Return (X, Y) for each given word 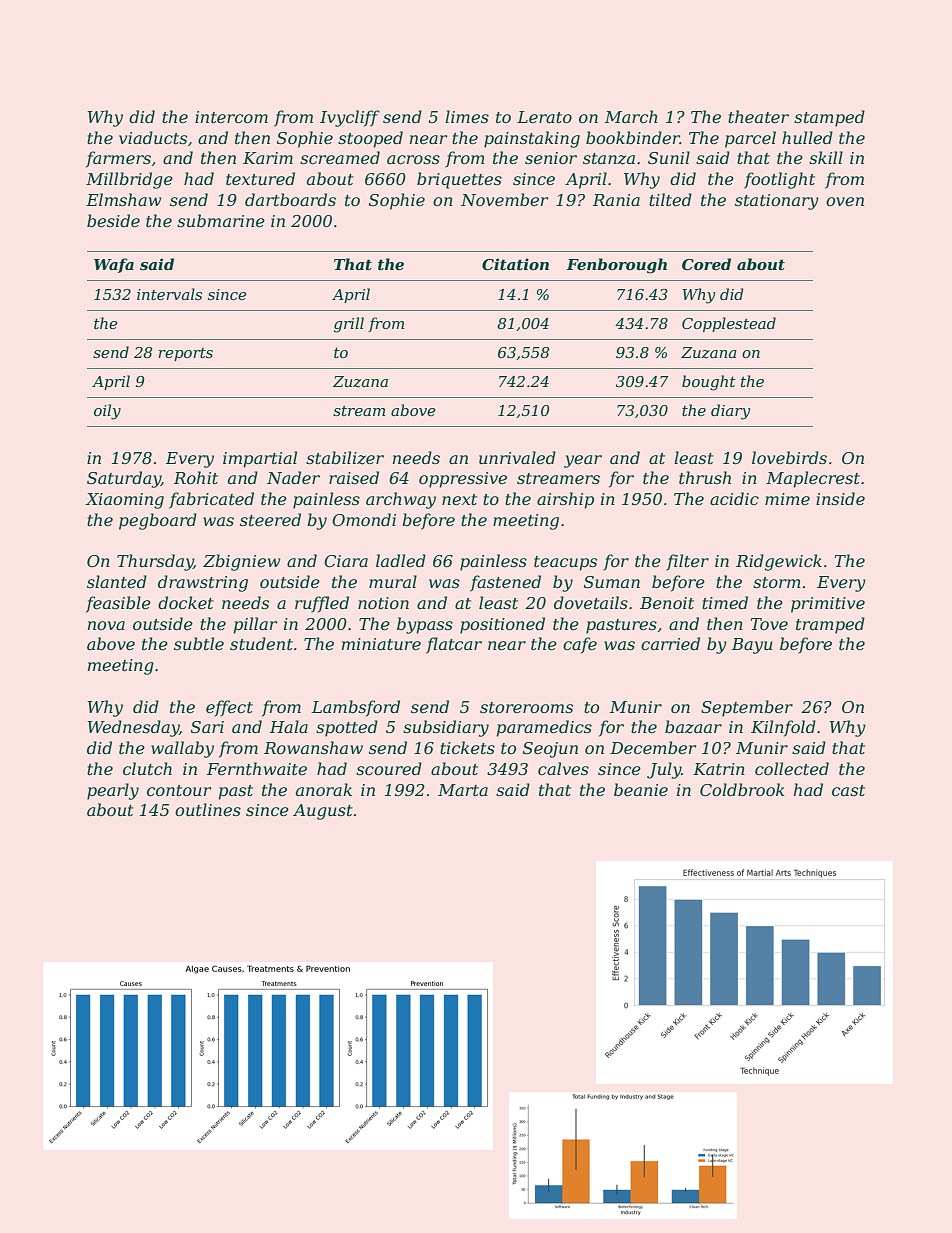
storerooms (526, 707)
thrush (705, 477)
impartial (260, 459)
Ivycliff (350, 118)
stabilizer (345, 458)
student (261, 643)
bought (709, 383)
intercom (231, 117)
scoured (389, 768)
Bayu (752, 646)
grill (349, 325)
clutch (147, 768)
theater (758, 116)
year (583, 461)
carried (670, 643)
